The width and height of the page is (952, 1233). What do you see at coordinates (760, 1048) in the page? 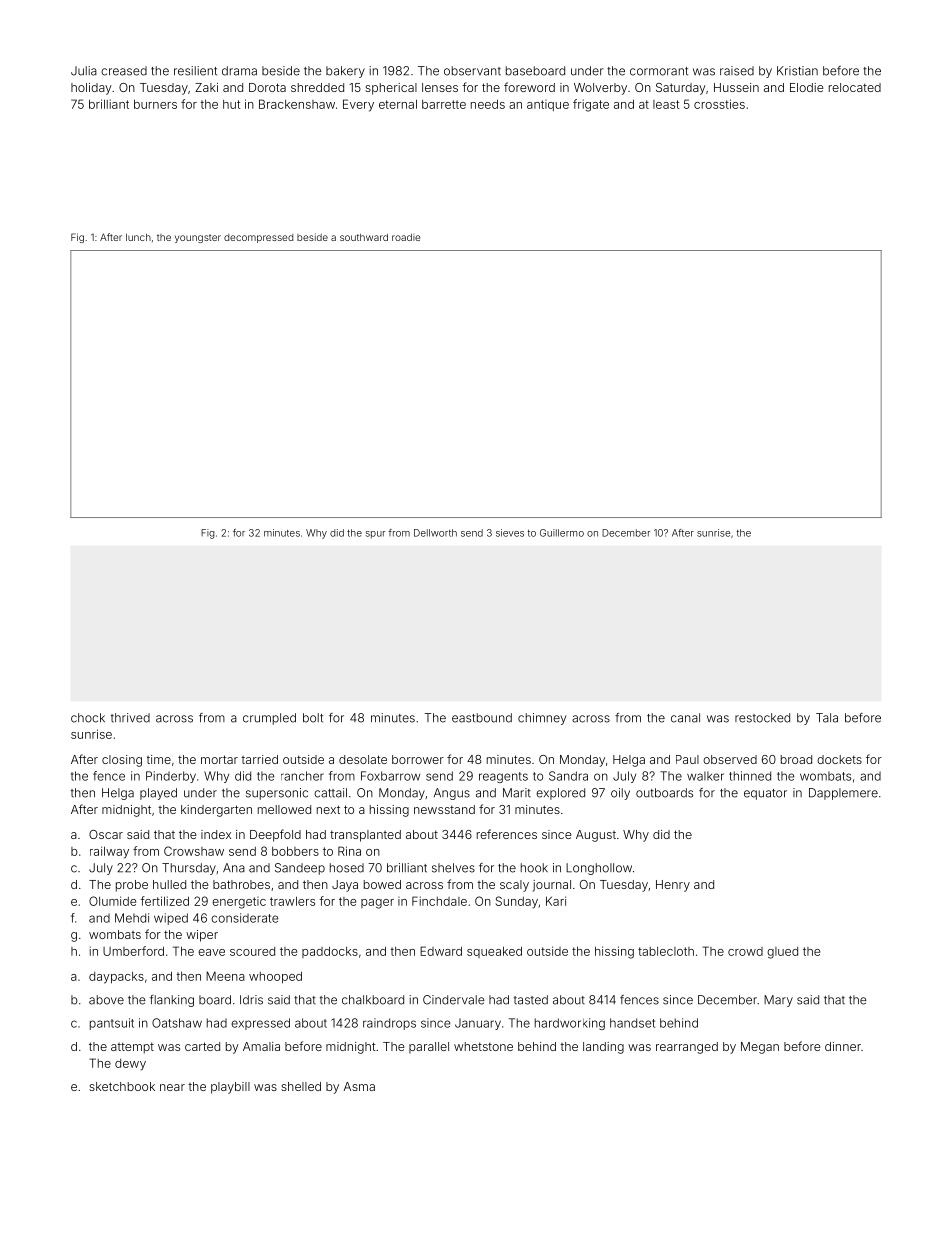
I see `Megan` at bounding box center [760, 1048].
